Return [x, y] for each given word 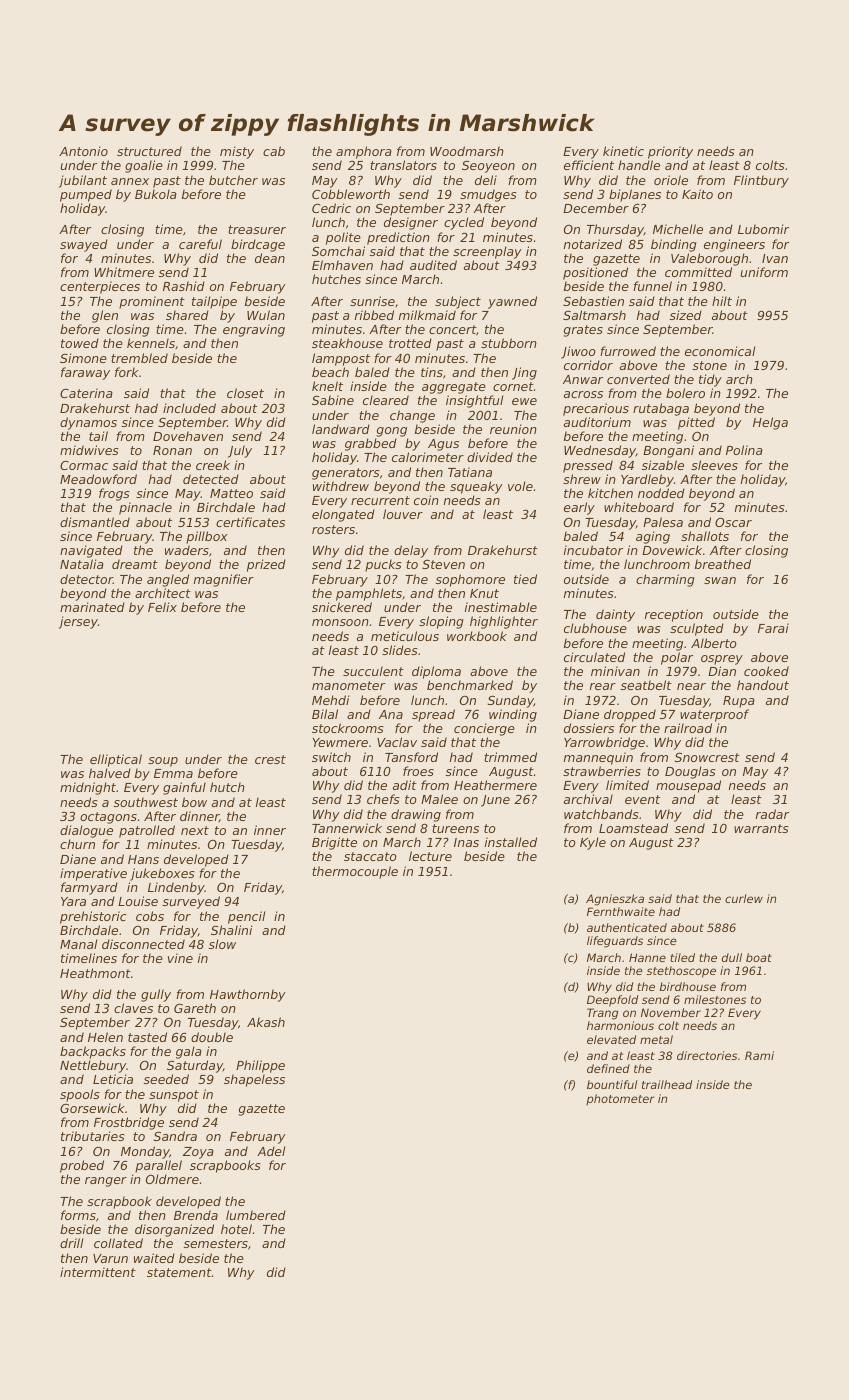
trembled [139, 358]
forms [78, 1215]
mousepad [688, 786]
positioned [595, 273]
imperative [93, 874]
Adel [271, 1151]
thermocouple [355, 872]
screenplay [487, 252]
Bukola [156, 194]
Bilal [325, 714]
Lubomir [763, 229]
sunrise [372, 301]
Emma [173, 773]
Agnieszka [615, 900]
